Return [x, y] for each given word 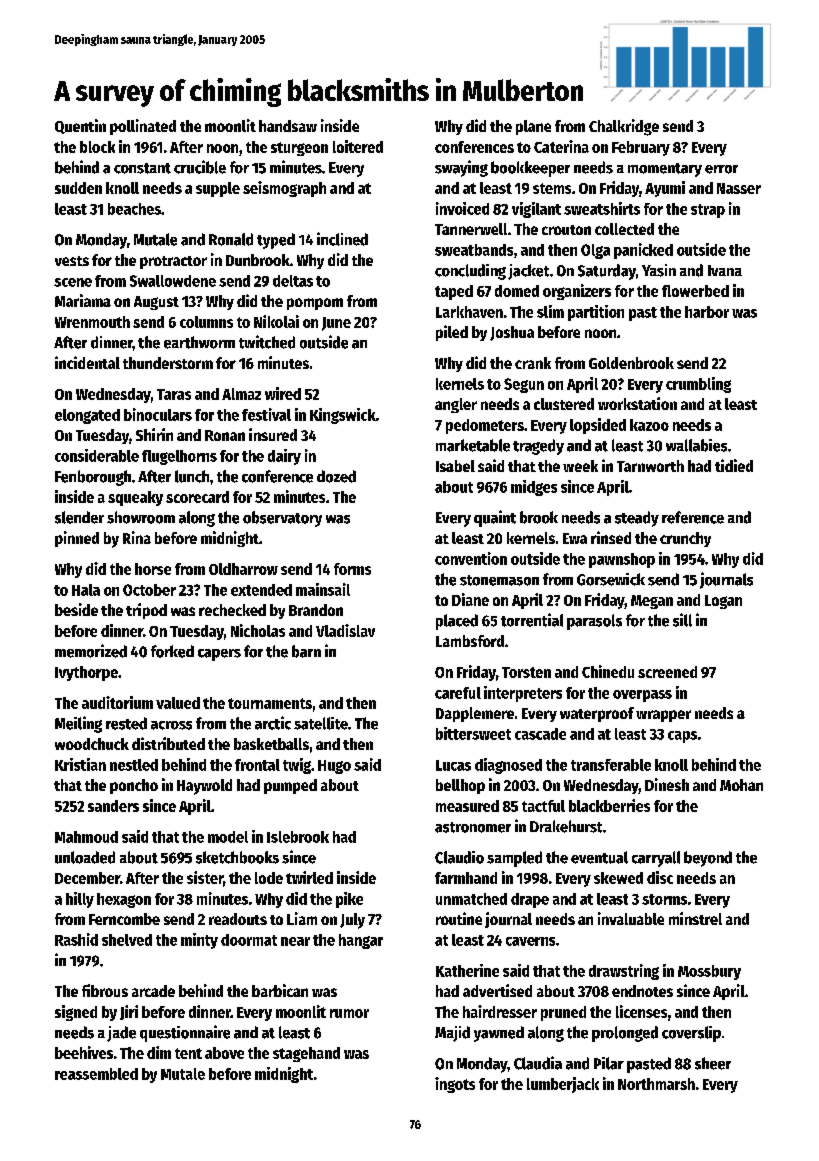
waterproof [597, 714]
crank [533, 363]
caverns [530, 941]
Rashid [76, 939]
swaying [461, 168]
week [580, 466]
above [224, 1053]
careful [458, 693]
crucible [200, 167]
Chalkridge [624, 127]
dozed [336, 476]
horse [153, 569]
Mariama [83, 300]
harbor [707, 312]
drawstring [624, 972]
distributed [168, 743]
